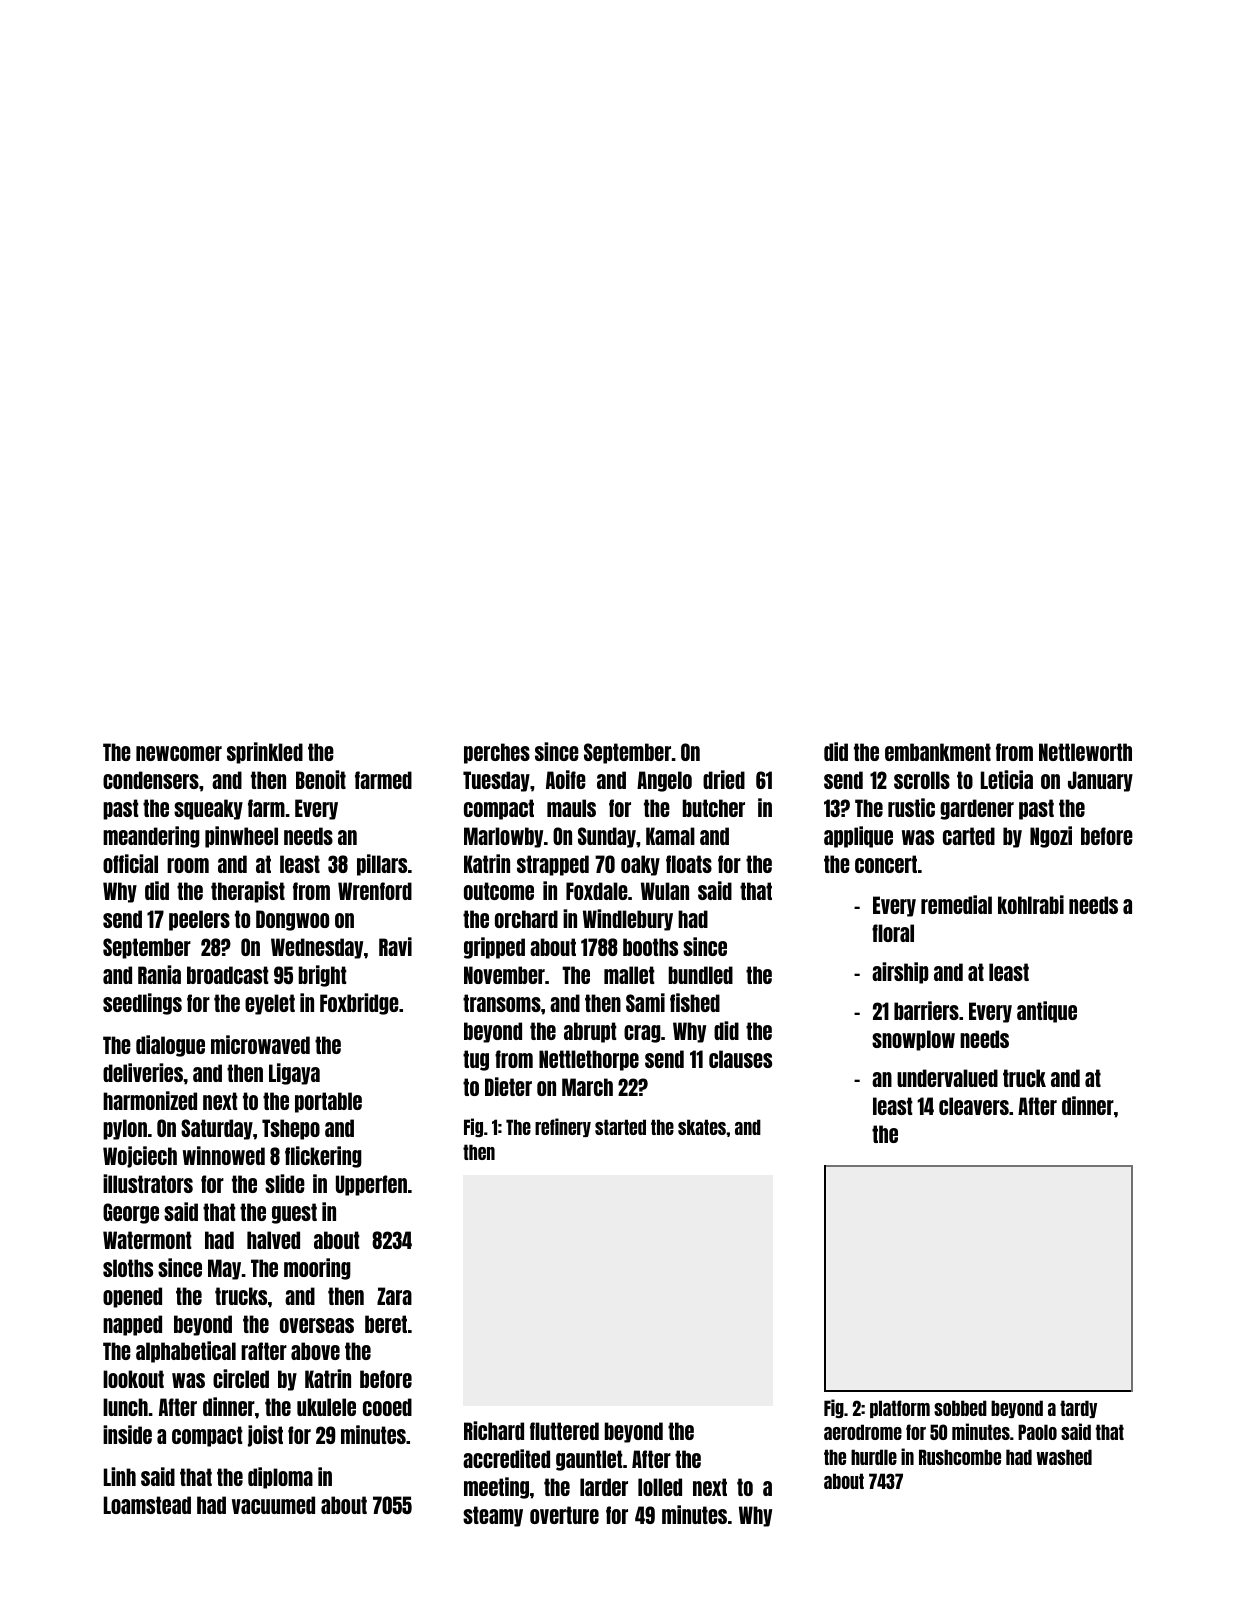  Describe the element at coordinates (143, 1072) in the image. I see `deliveries` at that location.
